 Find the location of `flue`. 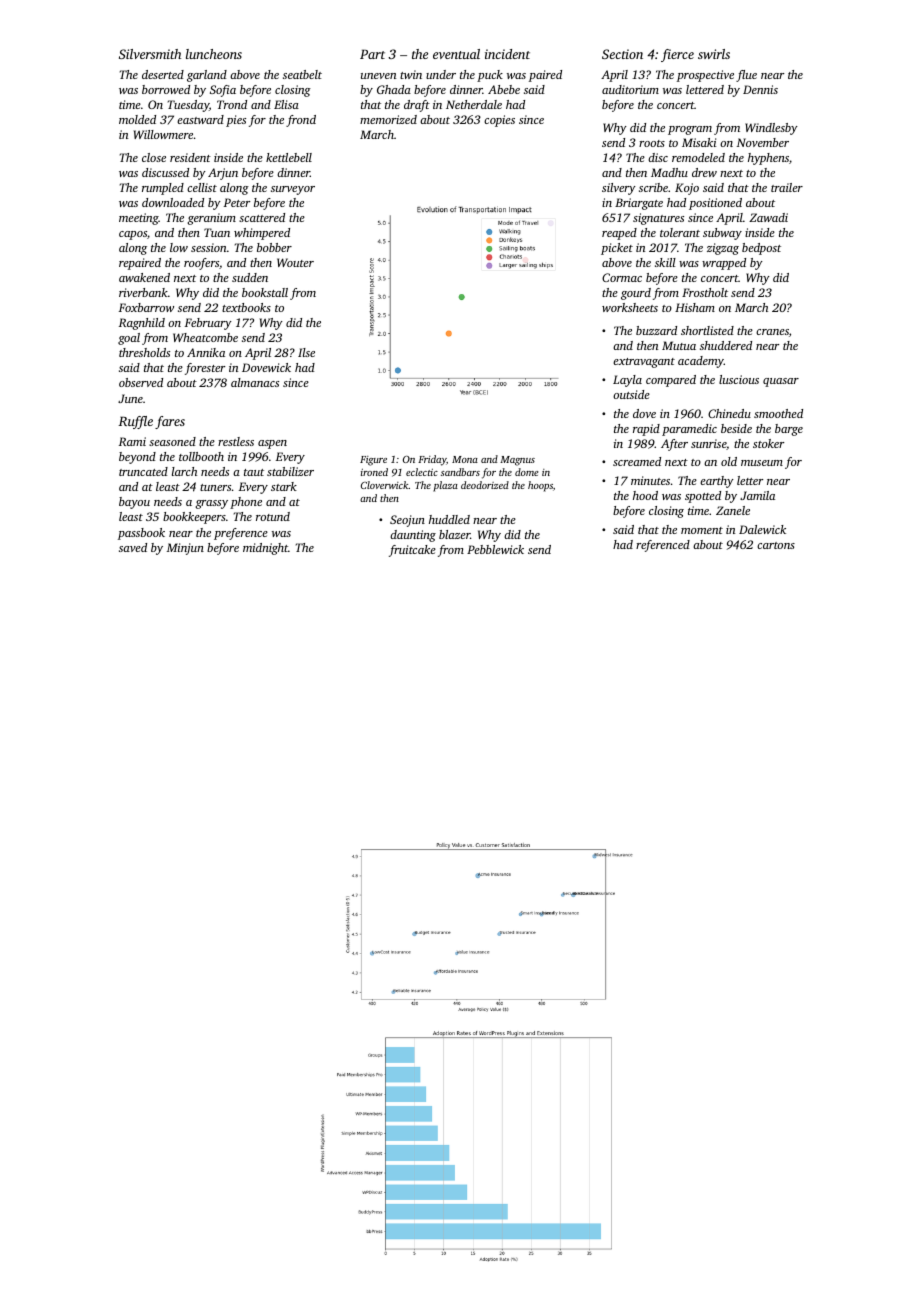

flue is located at coordinates (746, 76).
